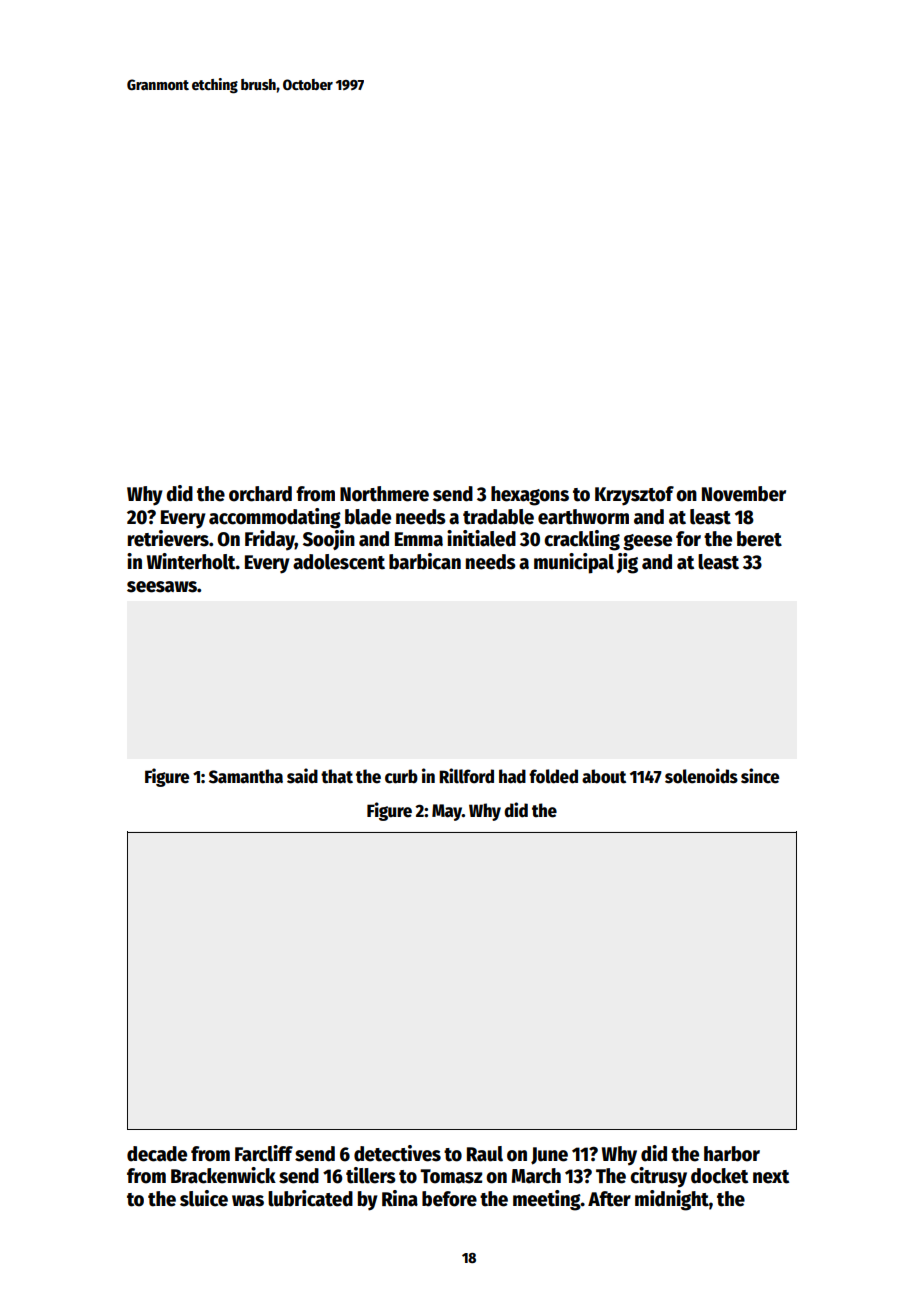 This screenshot has width=924, height=1311. I want to click on May, so click(447, 812).
